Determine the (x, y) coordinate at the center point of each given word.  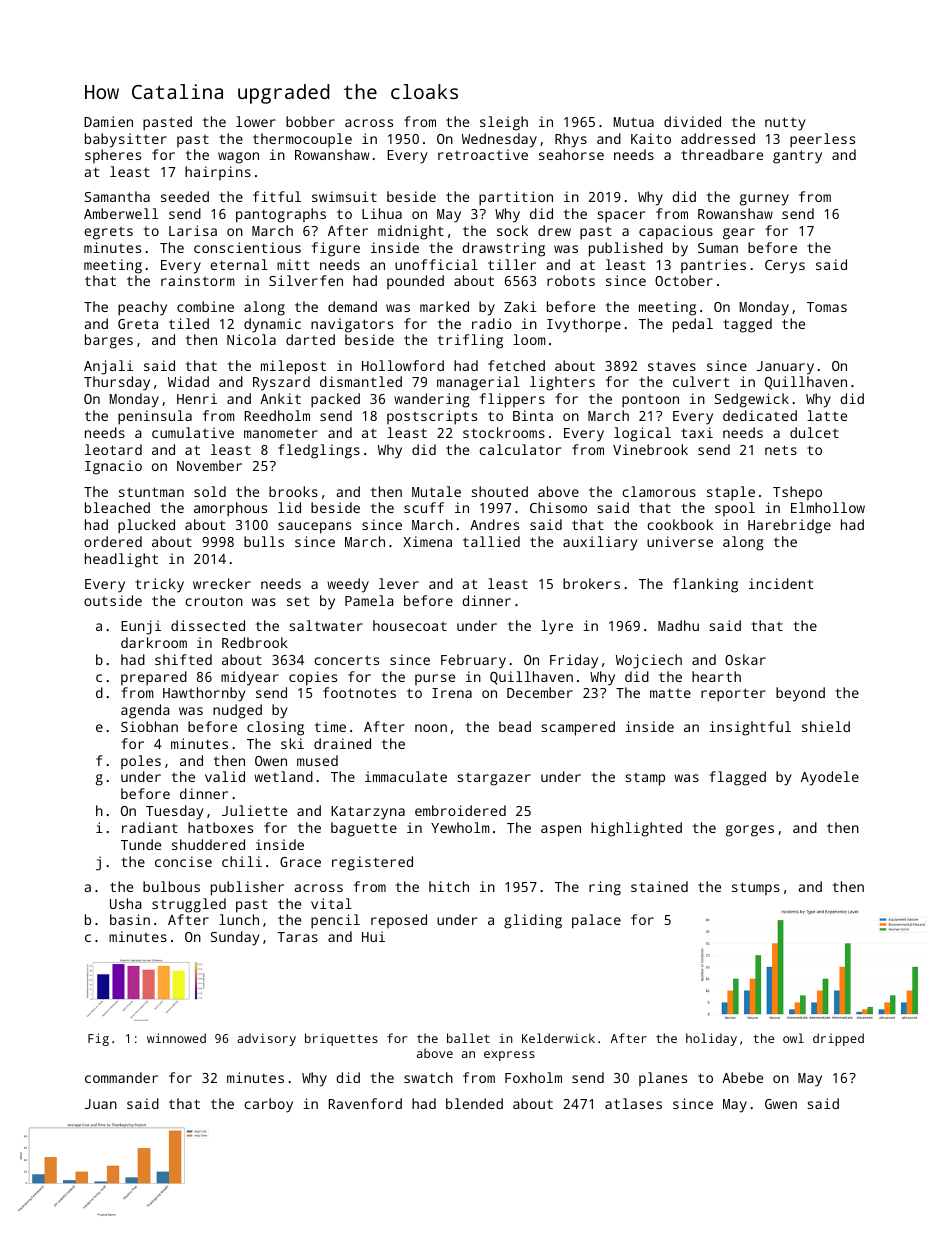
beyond (800, 694)
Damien (108, 121)
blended (474, 1103)
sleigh (504, 123)
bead (515, 726)
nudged (237, 711)
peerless (822, 140)
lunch (239, 919)
